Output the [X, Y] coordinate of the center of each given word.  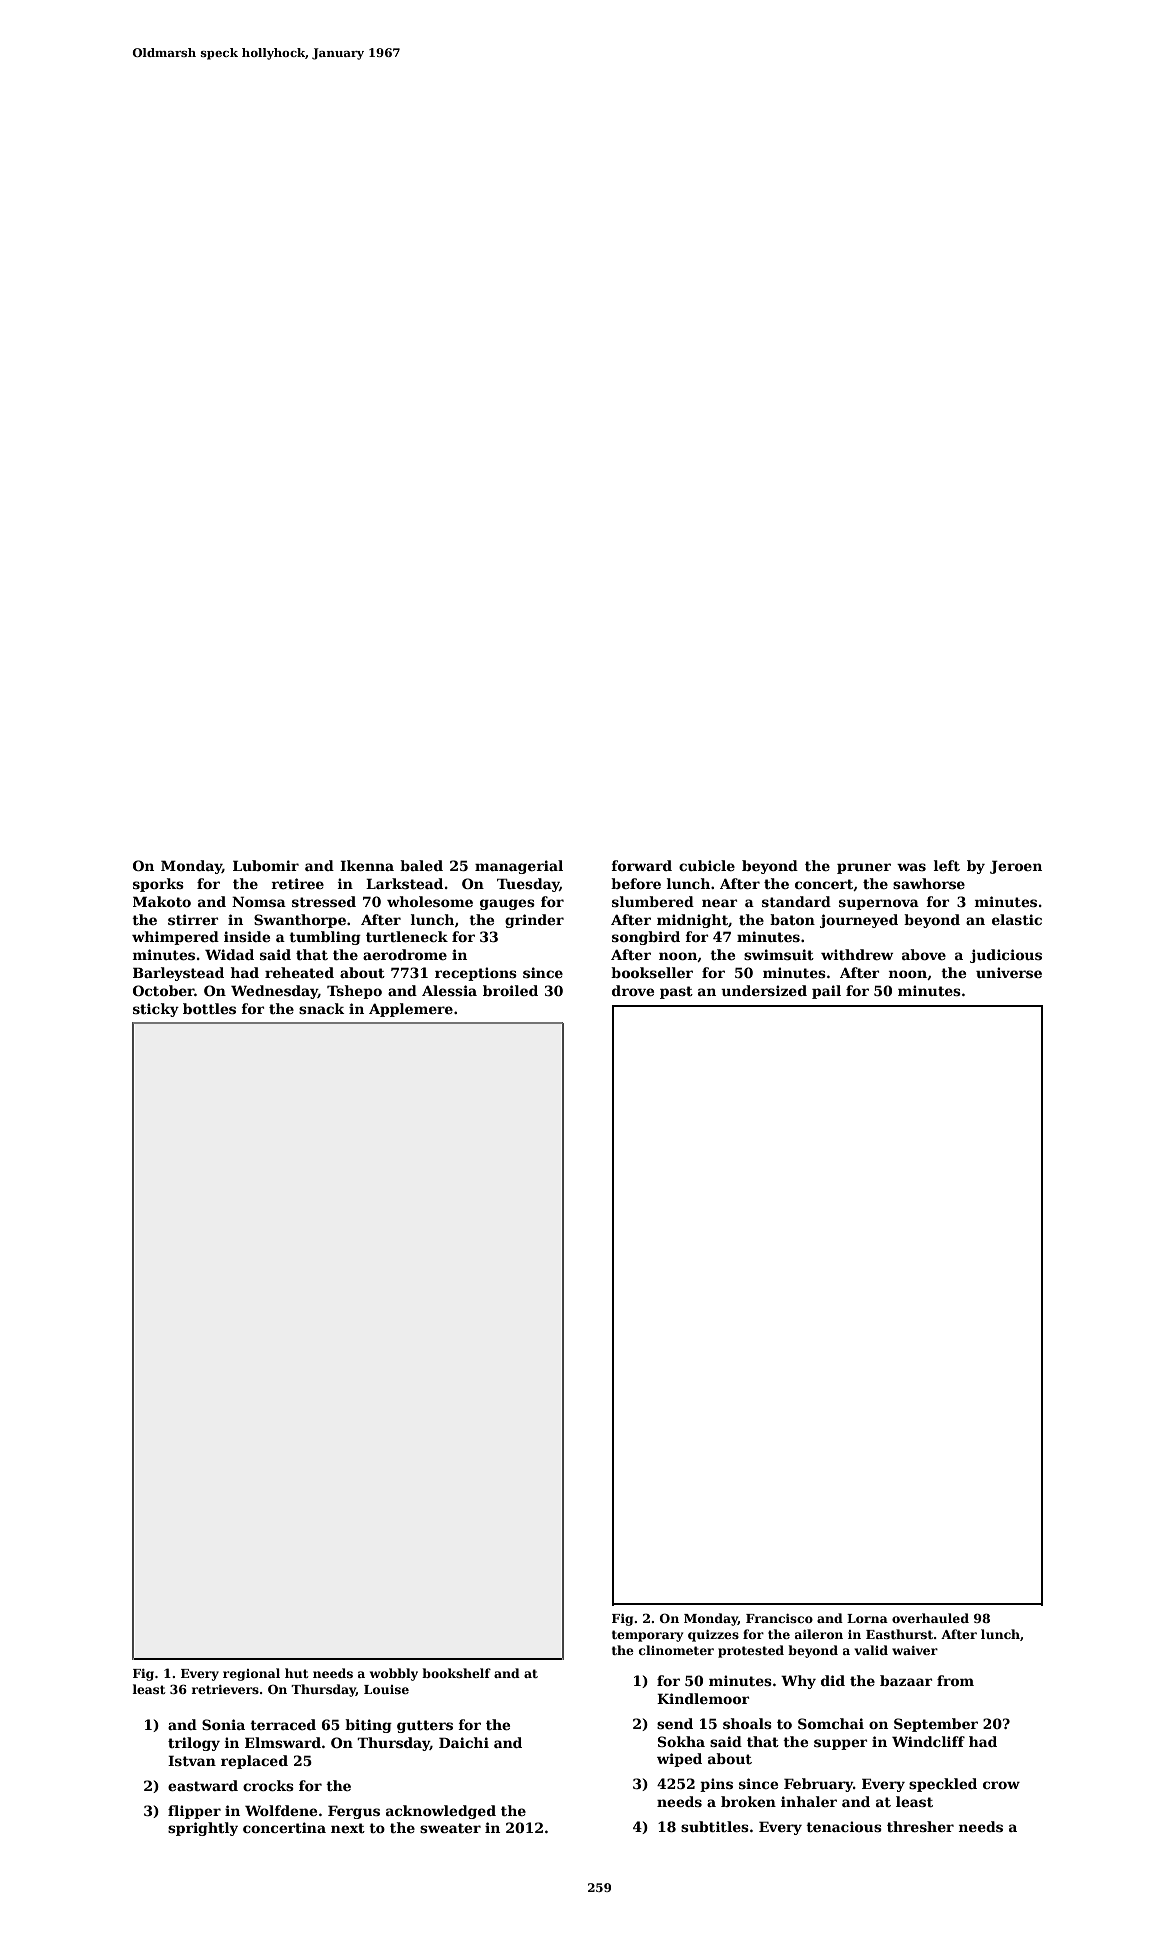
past [676, 992]
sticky [156, 1010]
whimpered [175, 938]
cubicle [707, 865]
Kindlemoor [703, 1698]
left [946, 865]
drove [633, 990]
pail [826, 992]
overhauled [930, 1618]
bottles [209, 1008]
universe [1009, 972]
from [955, 1680]
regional [251, 1674]
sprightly [203, 1829]
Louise [386, 1689]
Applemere [411, 1010]
